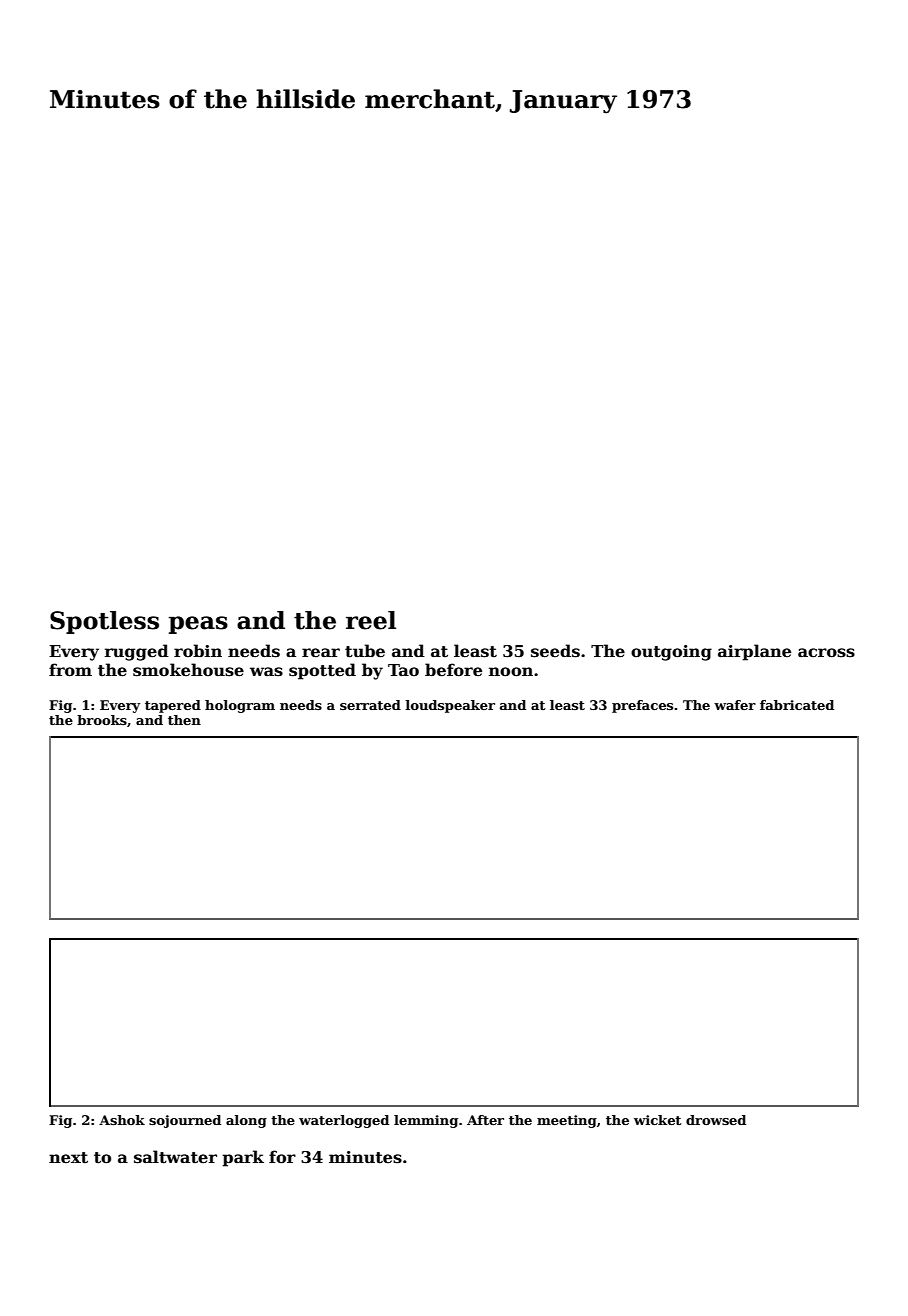 The width and height of the page is (908, 1316). What do you see at coordinates (104, 622) in the page?
I see `Spotless` at bounding box center [104, 622].
